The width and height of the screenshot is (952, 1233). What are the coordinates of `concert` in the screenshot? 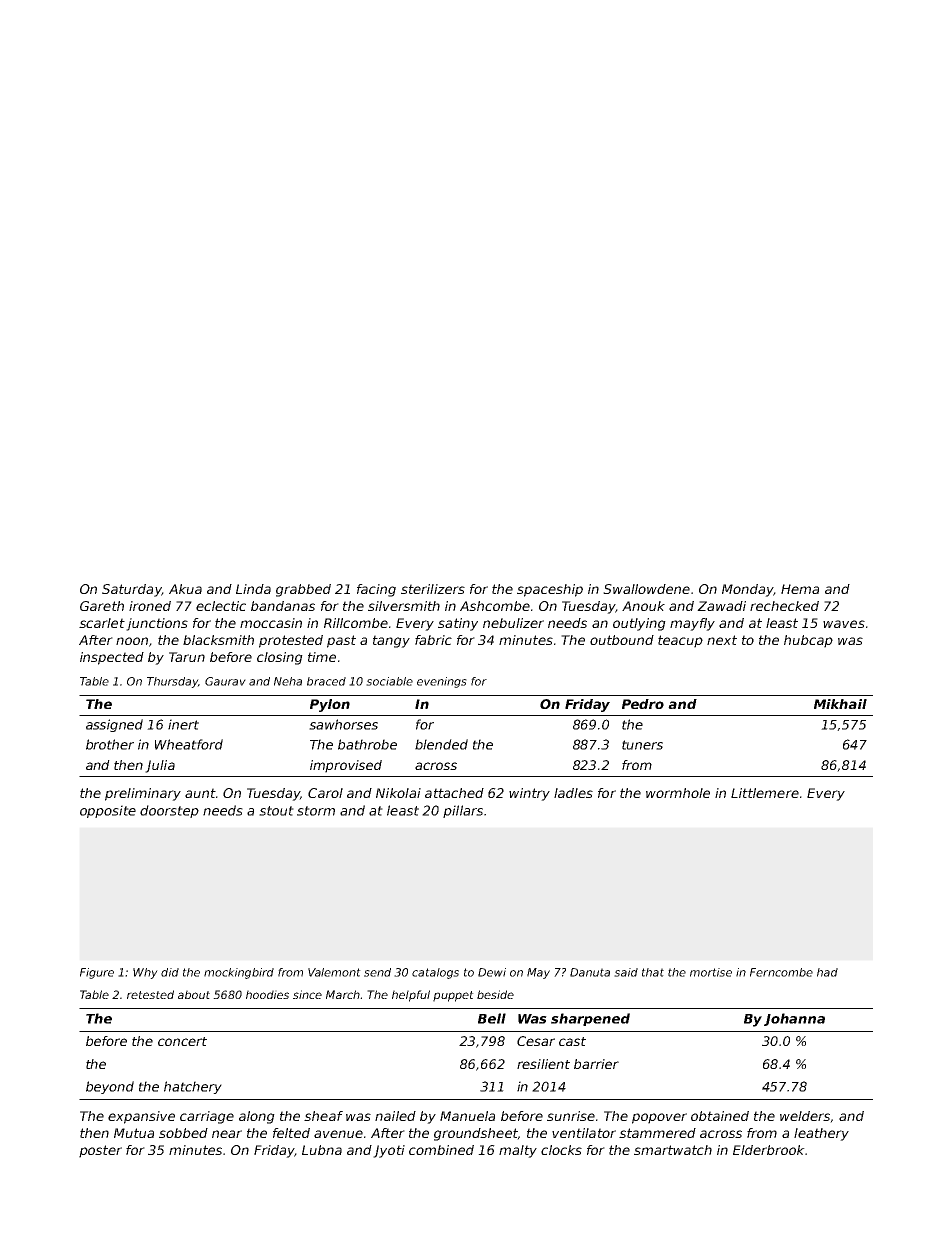 It's located at (182, 1041).
